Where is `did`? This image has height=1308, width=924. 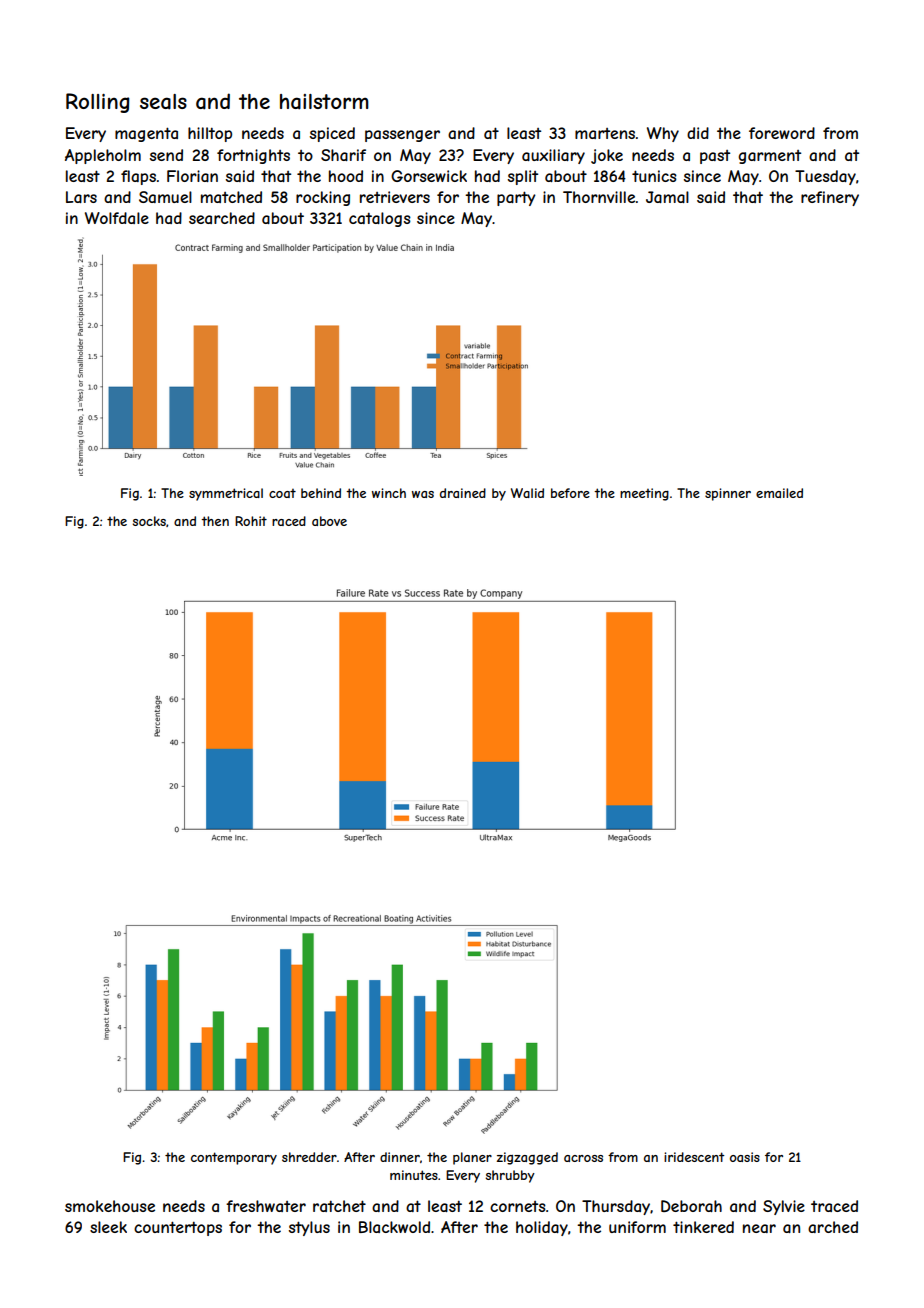
did is located at coordinates (698, 133).
